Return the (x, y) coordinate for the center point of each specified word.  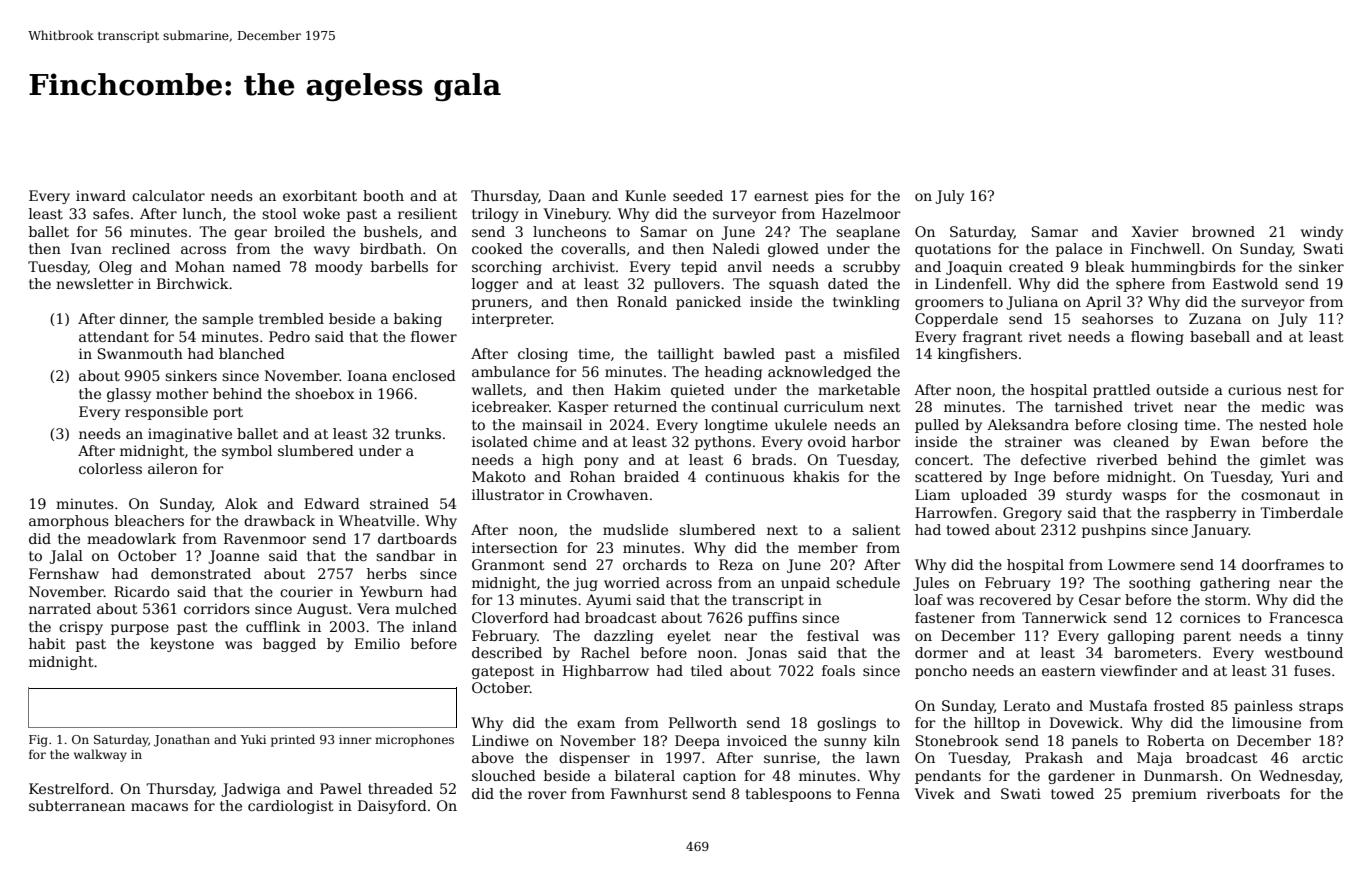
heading (733, 373)
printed (293, 740)
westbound (1304, 652)
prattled (1122, 391)
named (257, 266)
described (507, 652)
